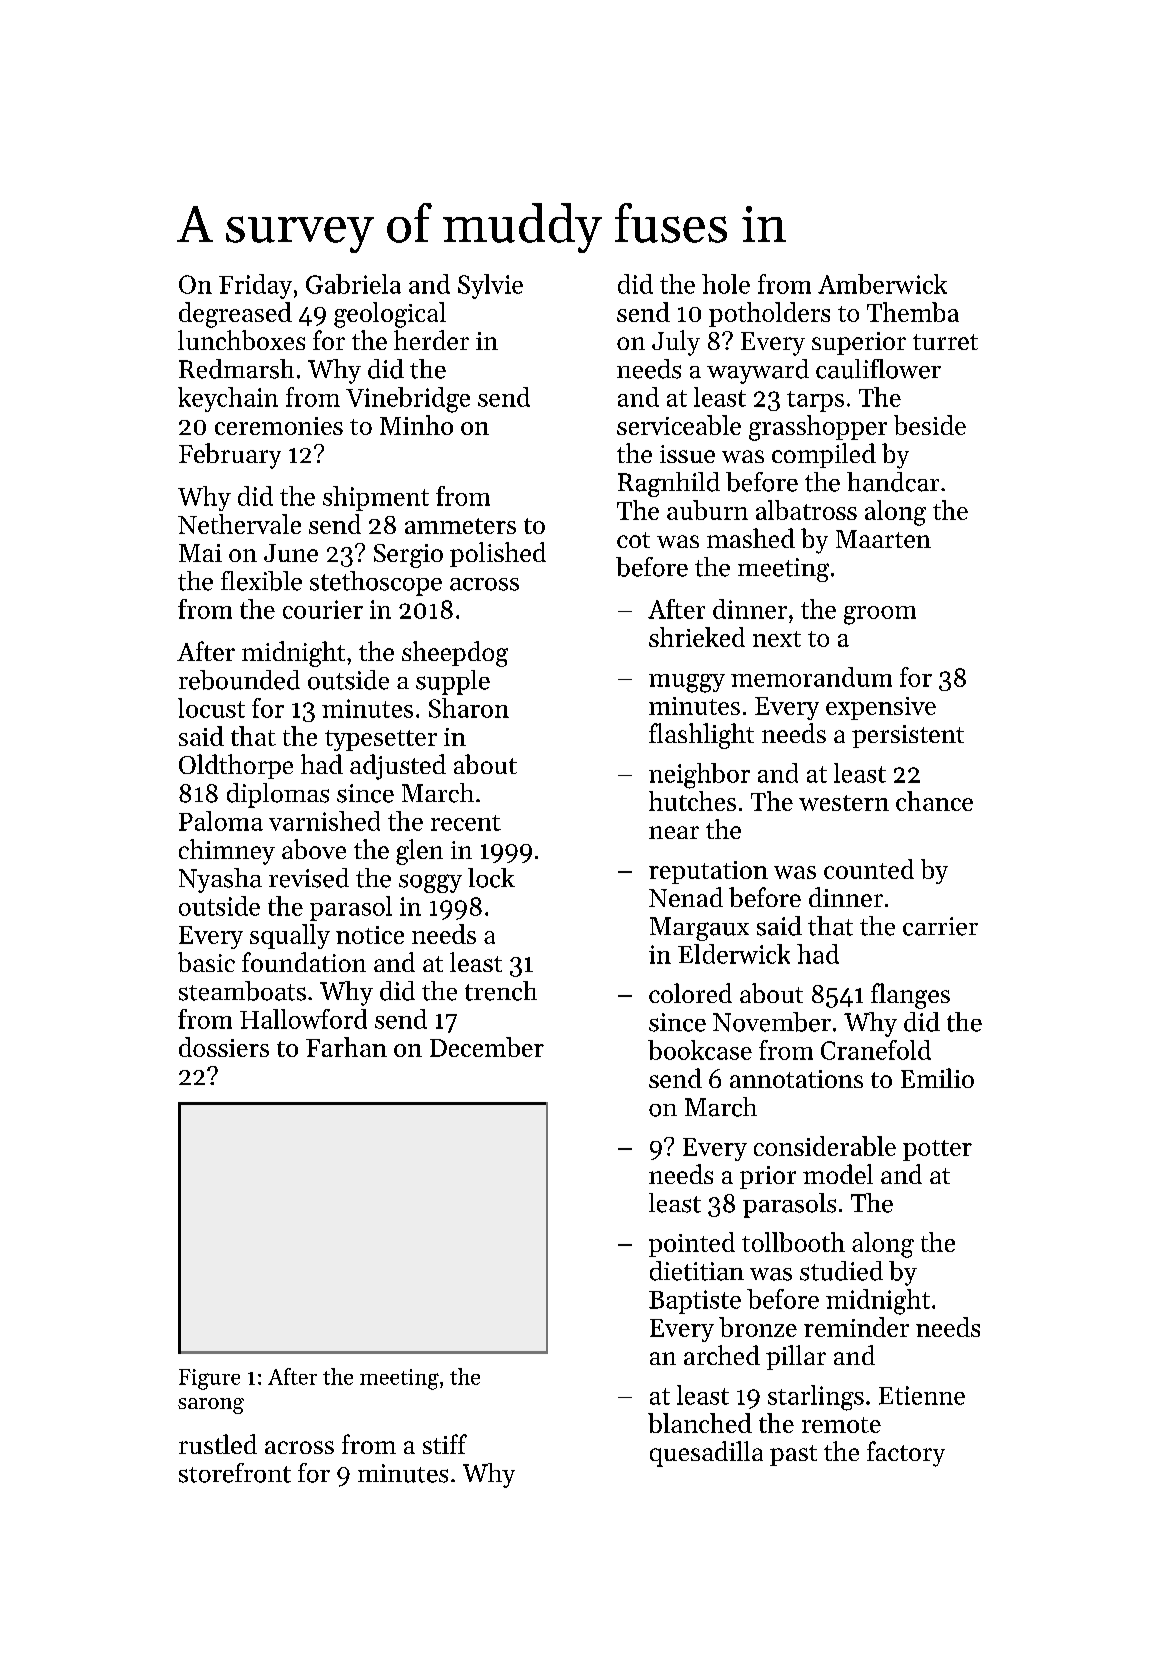 This screenshot has width=1165, height=1654. Describe the element at coordinates (487, 1047) in the screenshot. I see `December` at that location.
